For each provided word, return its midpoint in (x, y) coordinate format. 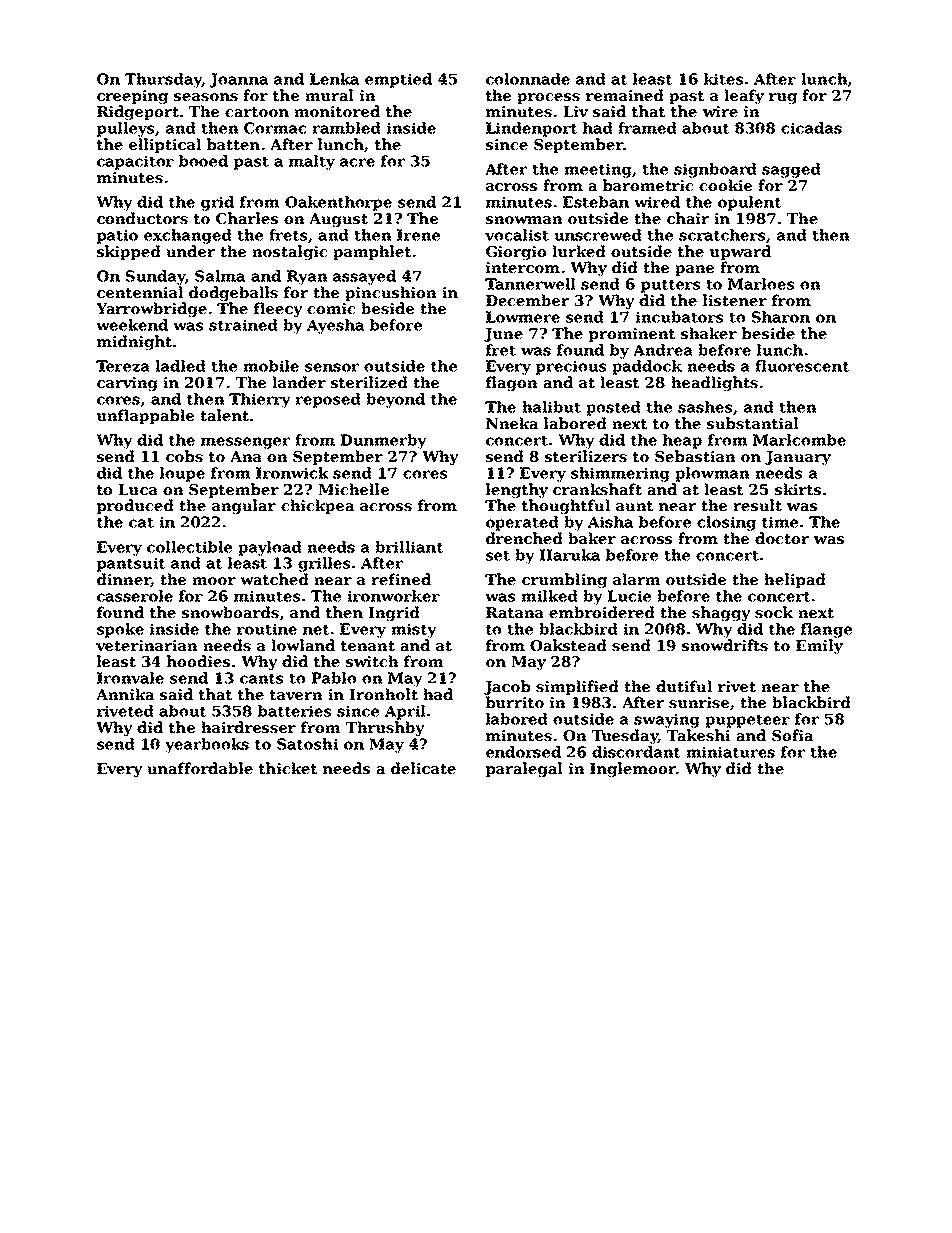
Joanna (239, 80)
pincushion (391, 293)
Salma (220, 276)
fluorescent (802, 366)
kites (723, 79)
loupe (182, 474)
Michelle (353, 489)
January (798, 458)
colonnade (528, 79)
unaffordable (200, 768)
